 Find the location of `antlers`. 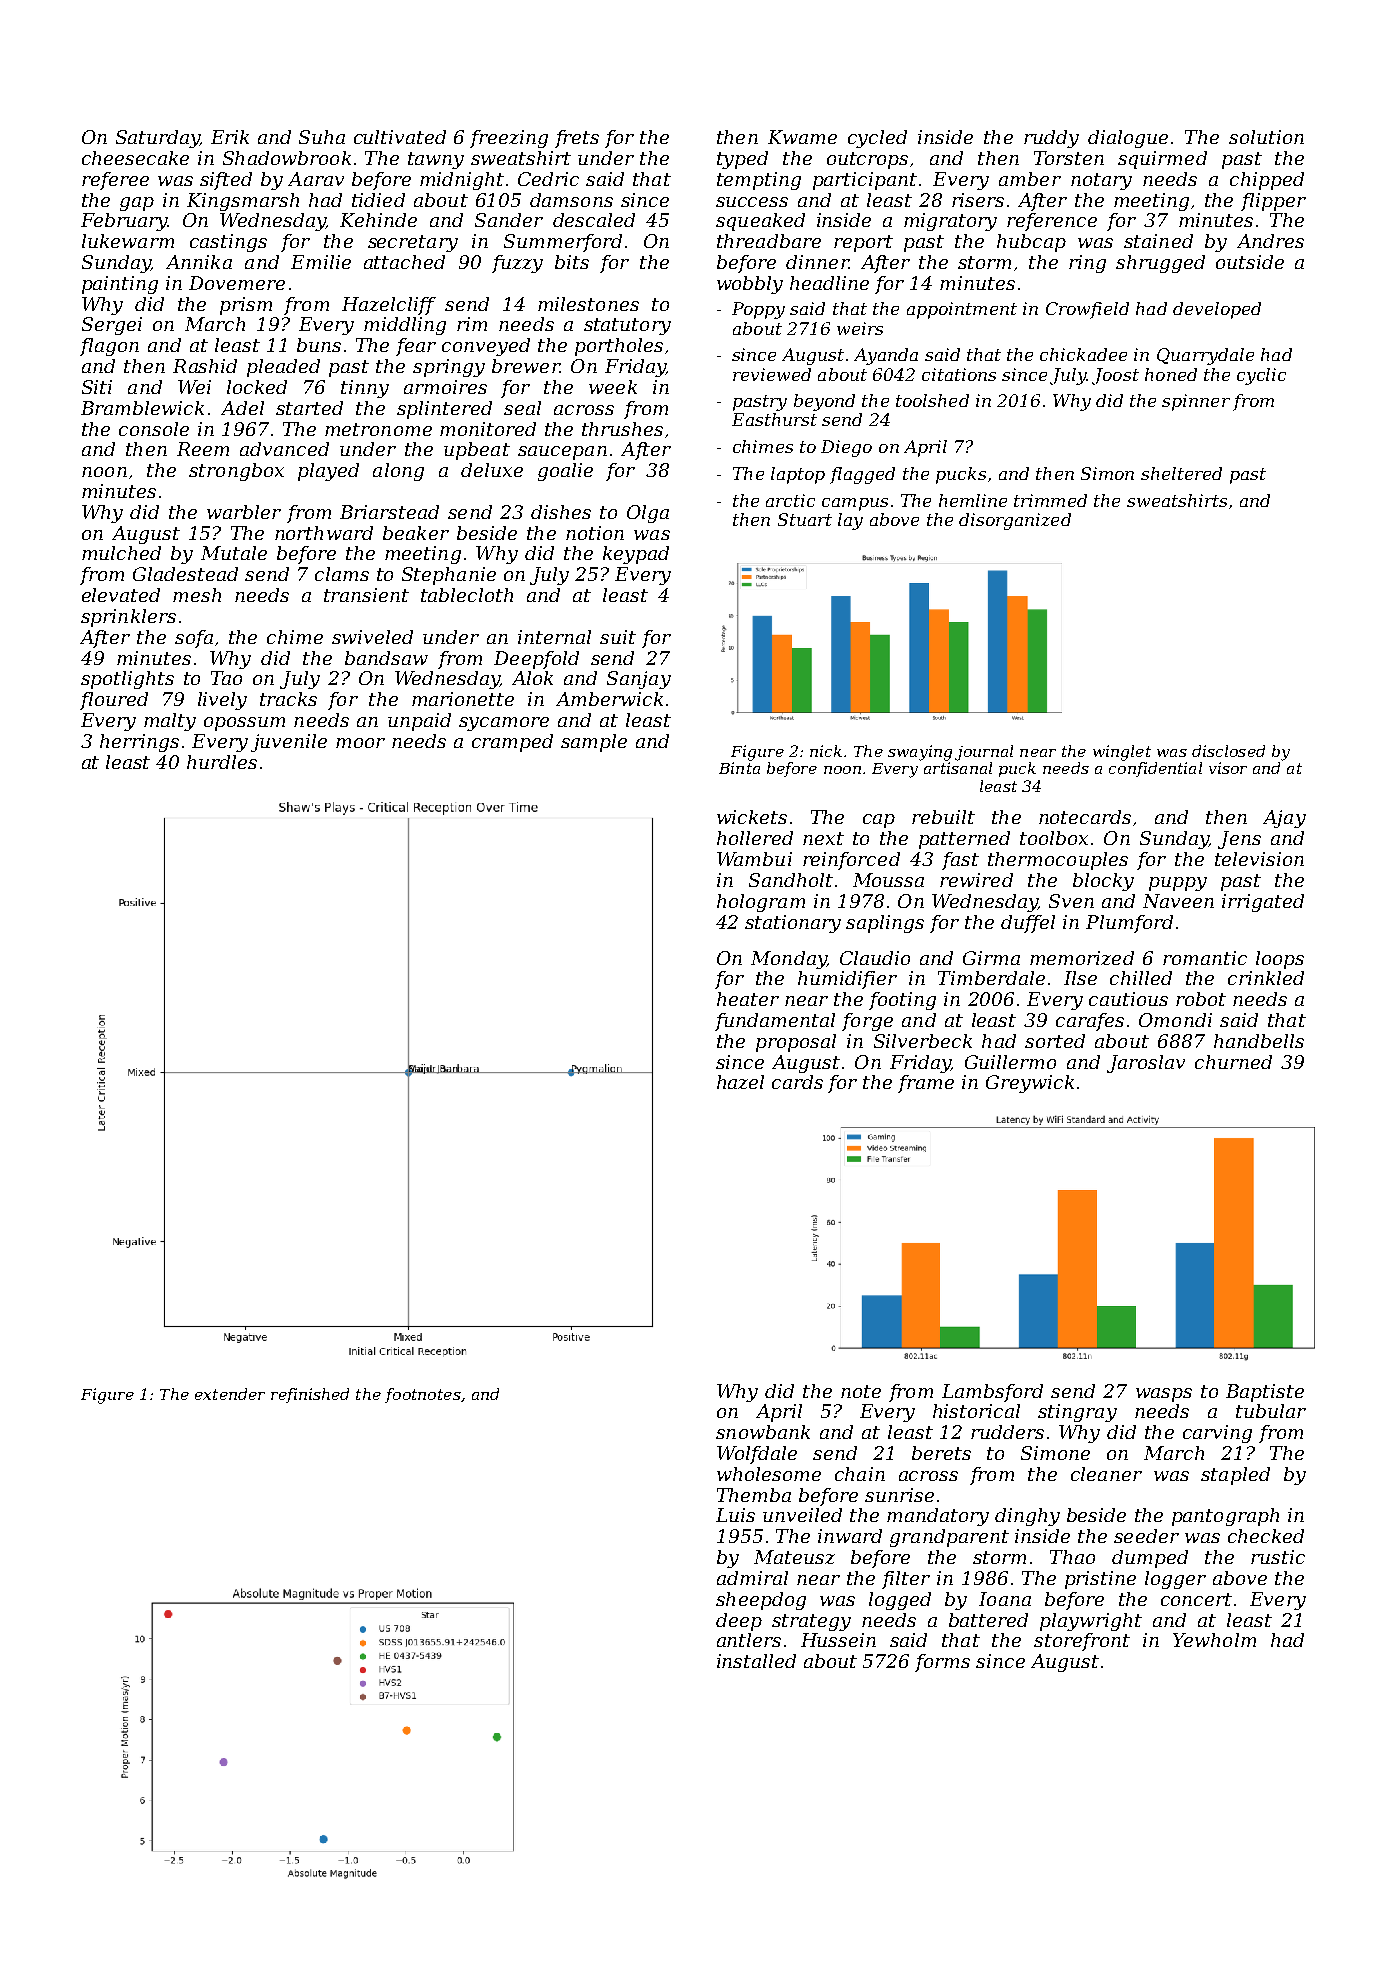

antlers is located at coordinates (749, 1640).
